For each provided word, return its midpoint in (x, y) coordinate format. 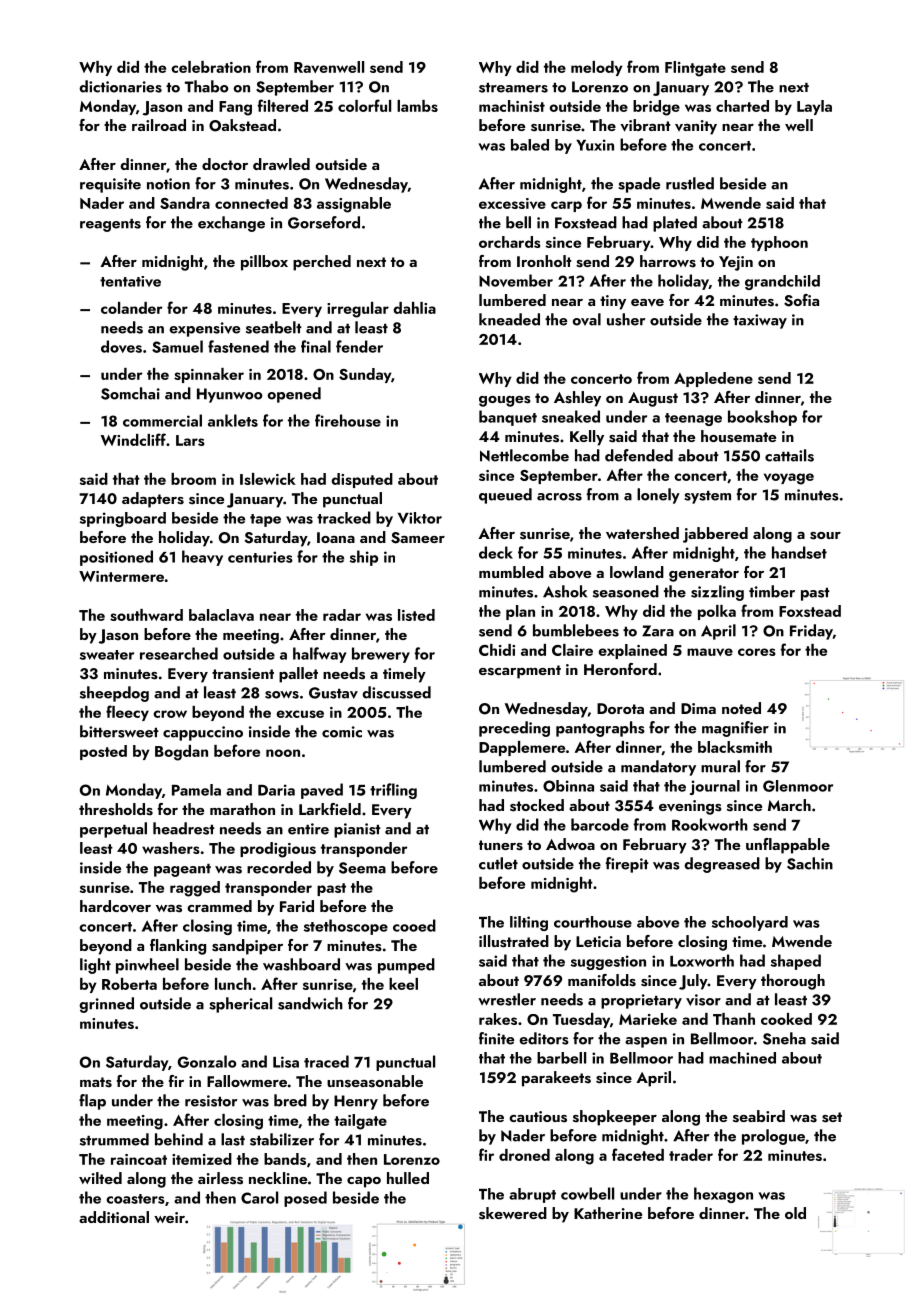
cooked (786, 1019)
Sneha (784, 1038)
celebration (211, 67)
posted (103, 752)
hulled (408, 1178)
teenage (693, 419)
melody (596, 68)
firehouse (348, 420)
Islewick (268, 479)
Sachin (810, 863)
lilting (529, 923)
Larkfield (330, 809)
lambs (417, 106)
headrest (184, 828)
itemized (202, 1159)
